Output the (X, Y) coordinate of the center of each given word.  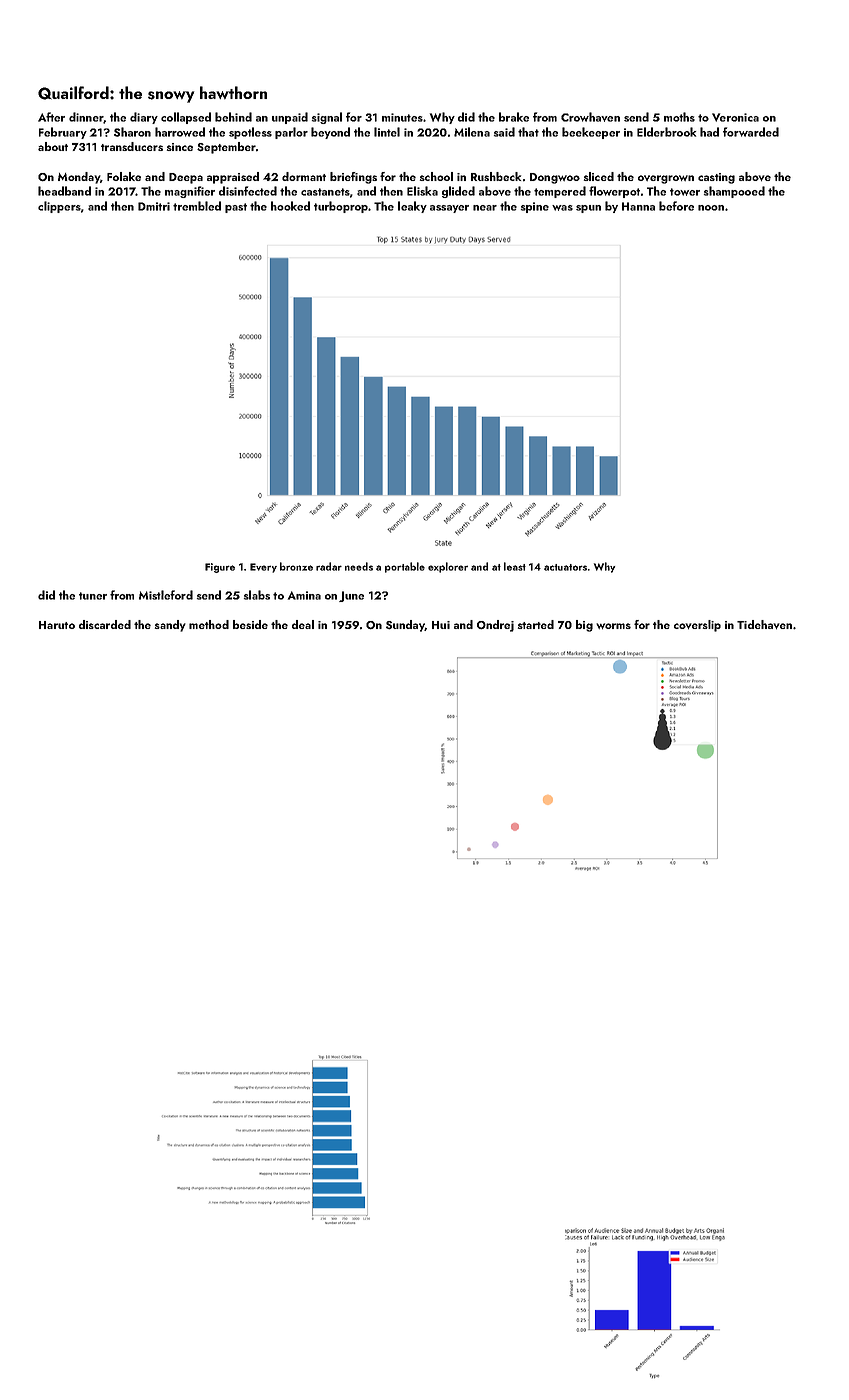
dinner (86, 117)
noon (711, 208)
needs (359, 566)
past (236, 208)
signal (327, 118)
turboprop (341, 207)
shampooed (734, 192)
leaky (412, 207)
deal (303, 624)
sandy (170, 626)
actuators (565, 567)
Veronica (735, 117)
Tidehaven (764, 624)
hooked (290, 206)
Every (263, 568)
